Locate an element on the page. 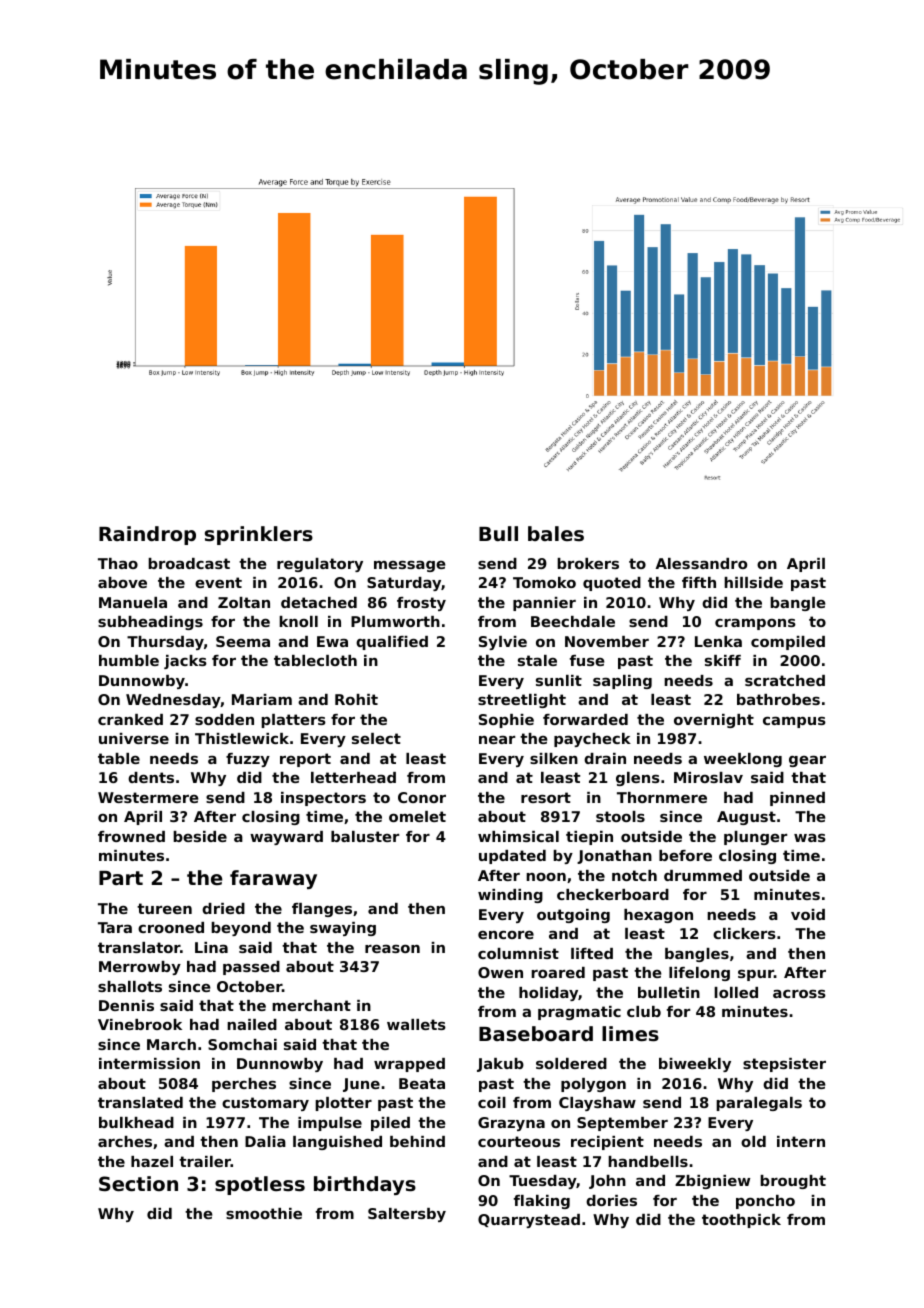 This page has height=1308, width=924. Section is located at coordinates (138, 1183).
